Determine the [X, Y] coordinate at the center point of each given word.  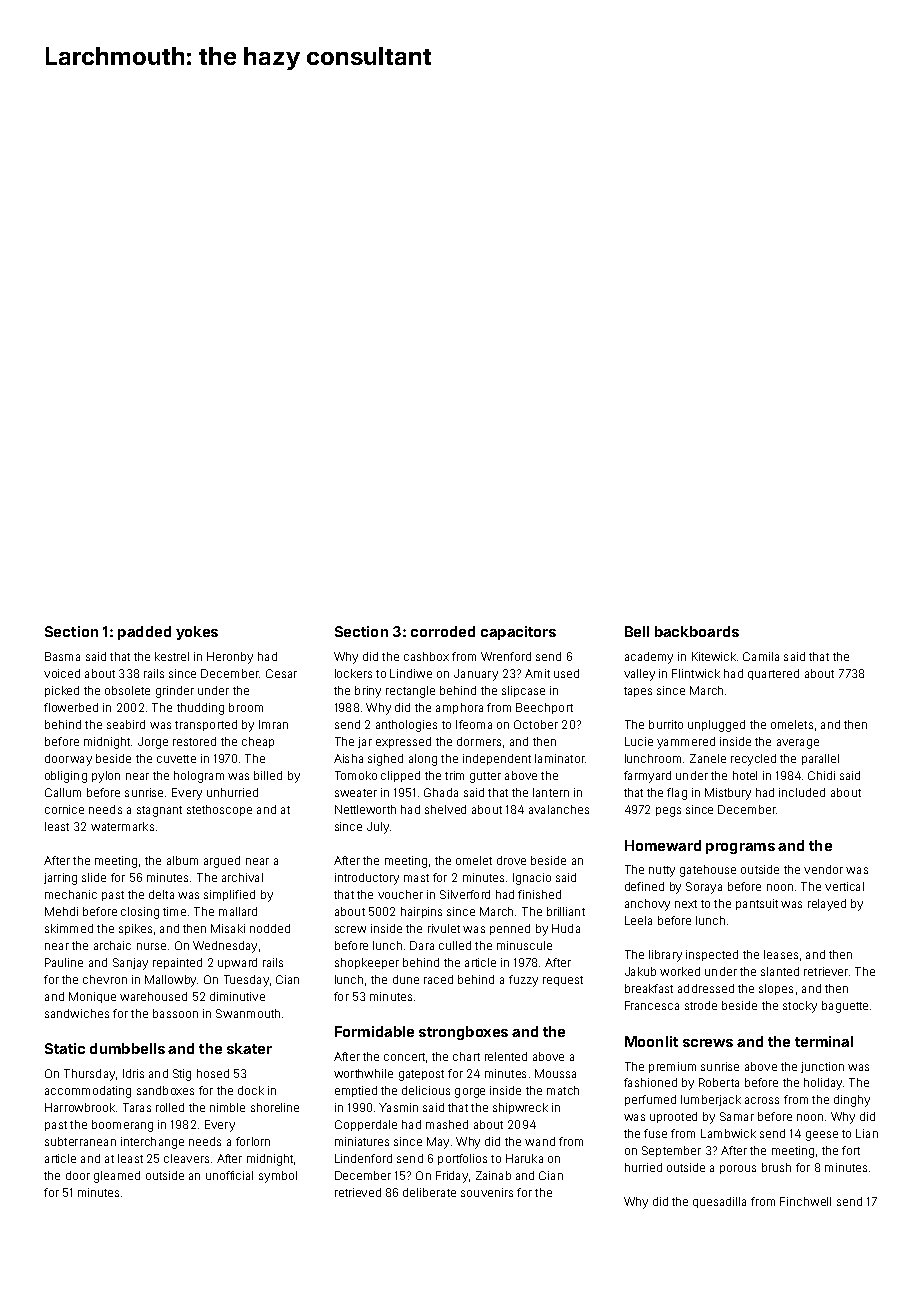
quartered [773, 674]
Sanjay [130, 964]
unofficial [229, 1175]
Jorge [153, 743]
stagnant [159, 811]
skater [249, 1048]
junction [822, 1067]
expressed [403, 742]
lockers [353, 673]
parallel [820, 759]
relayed [827, 905]
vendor [823, 869]
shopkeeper [367, 963]
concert [404, 1057]
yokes [197, 633]
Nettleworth [365, 809]
